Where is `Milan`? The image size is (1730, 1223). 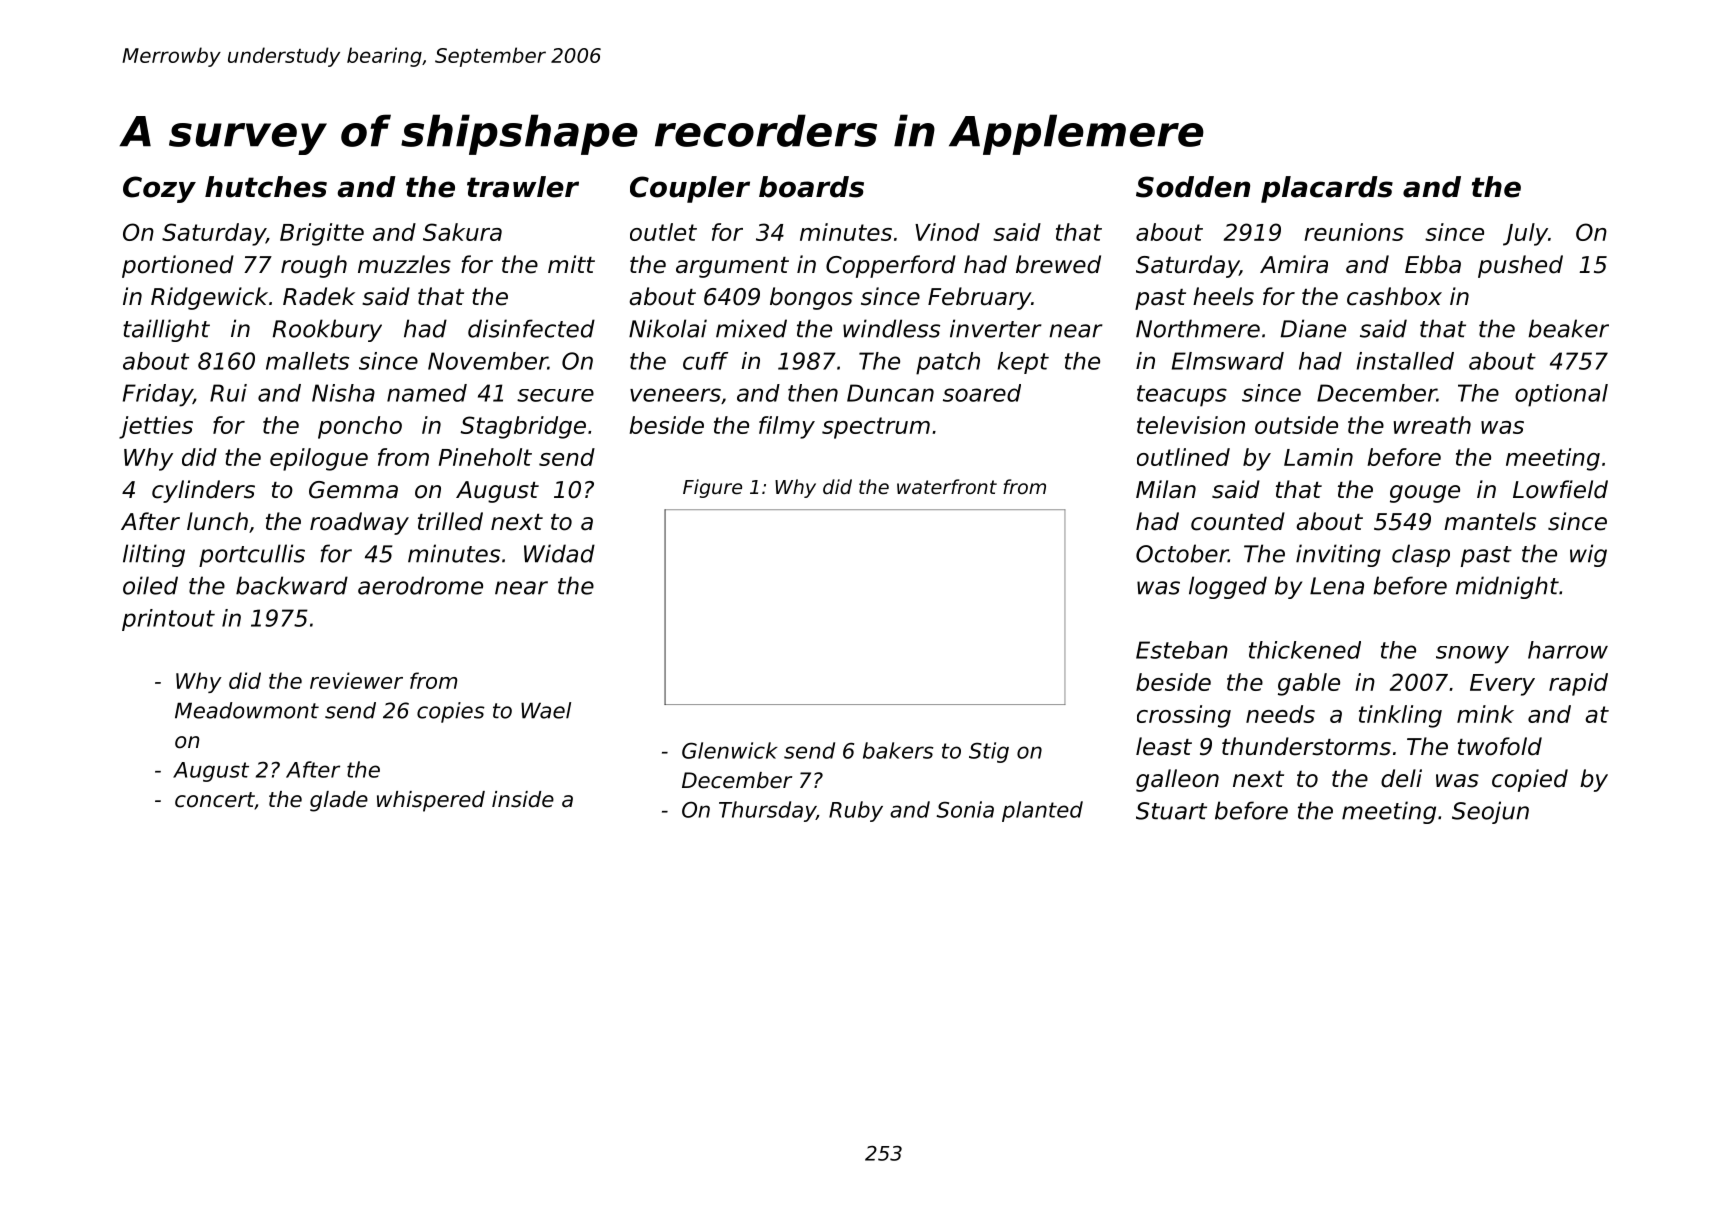
Milan is located at coordinates (1166, 489).
